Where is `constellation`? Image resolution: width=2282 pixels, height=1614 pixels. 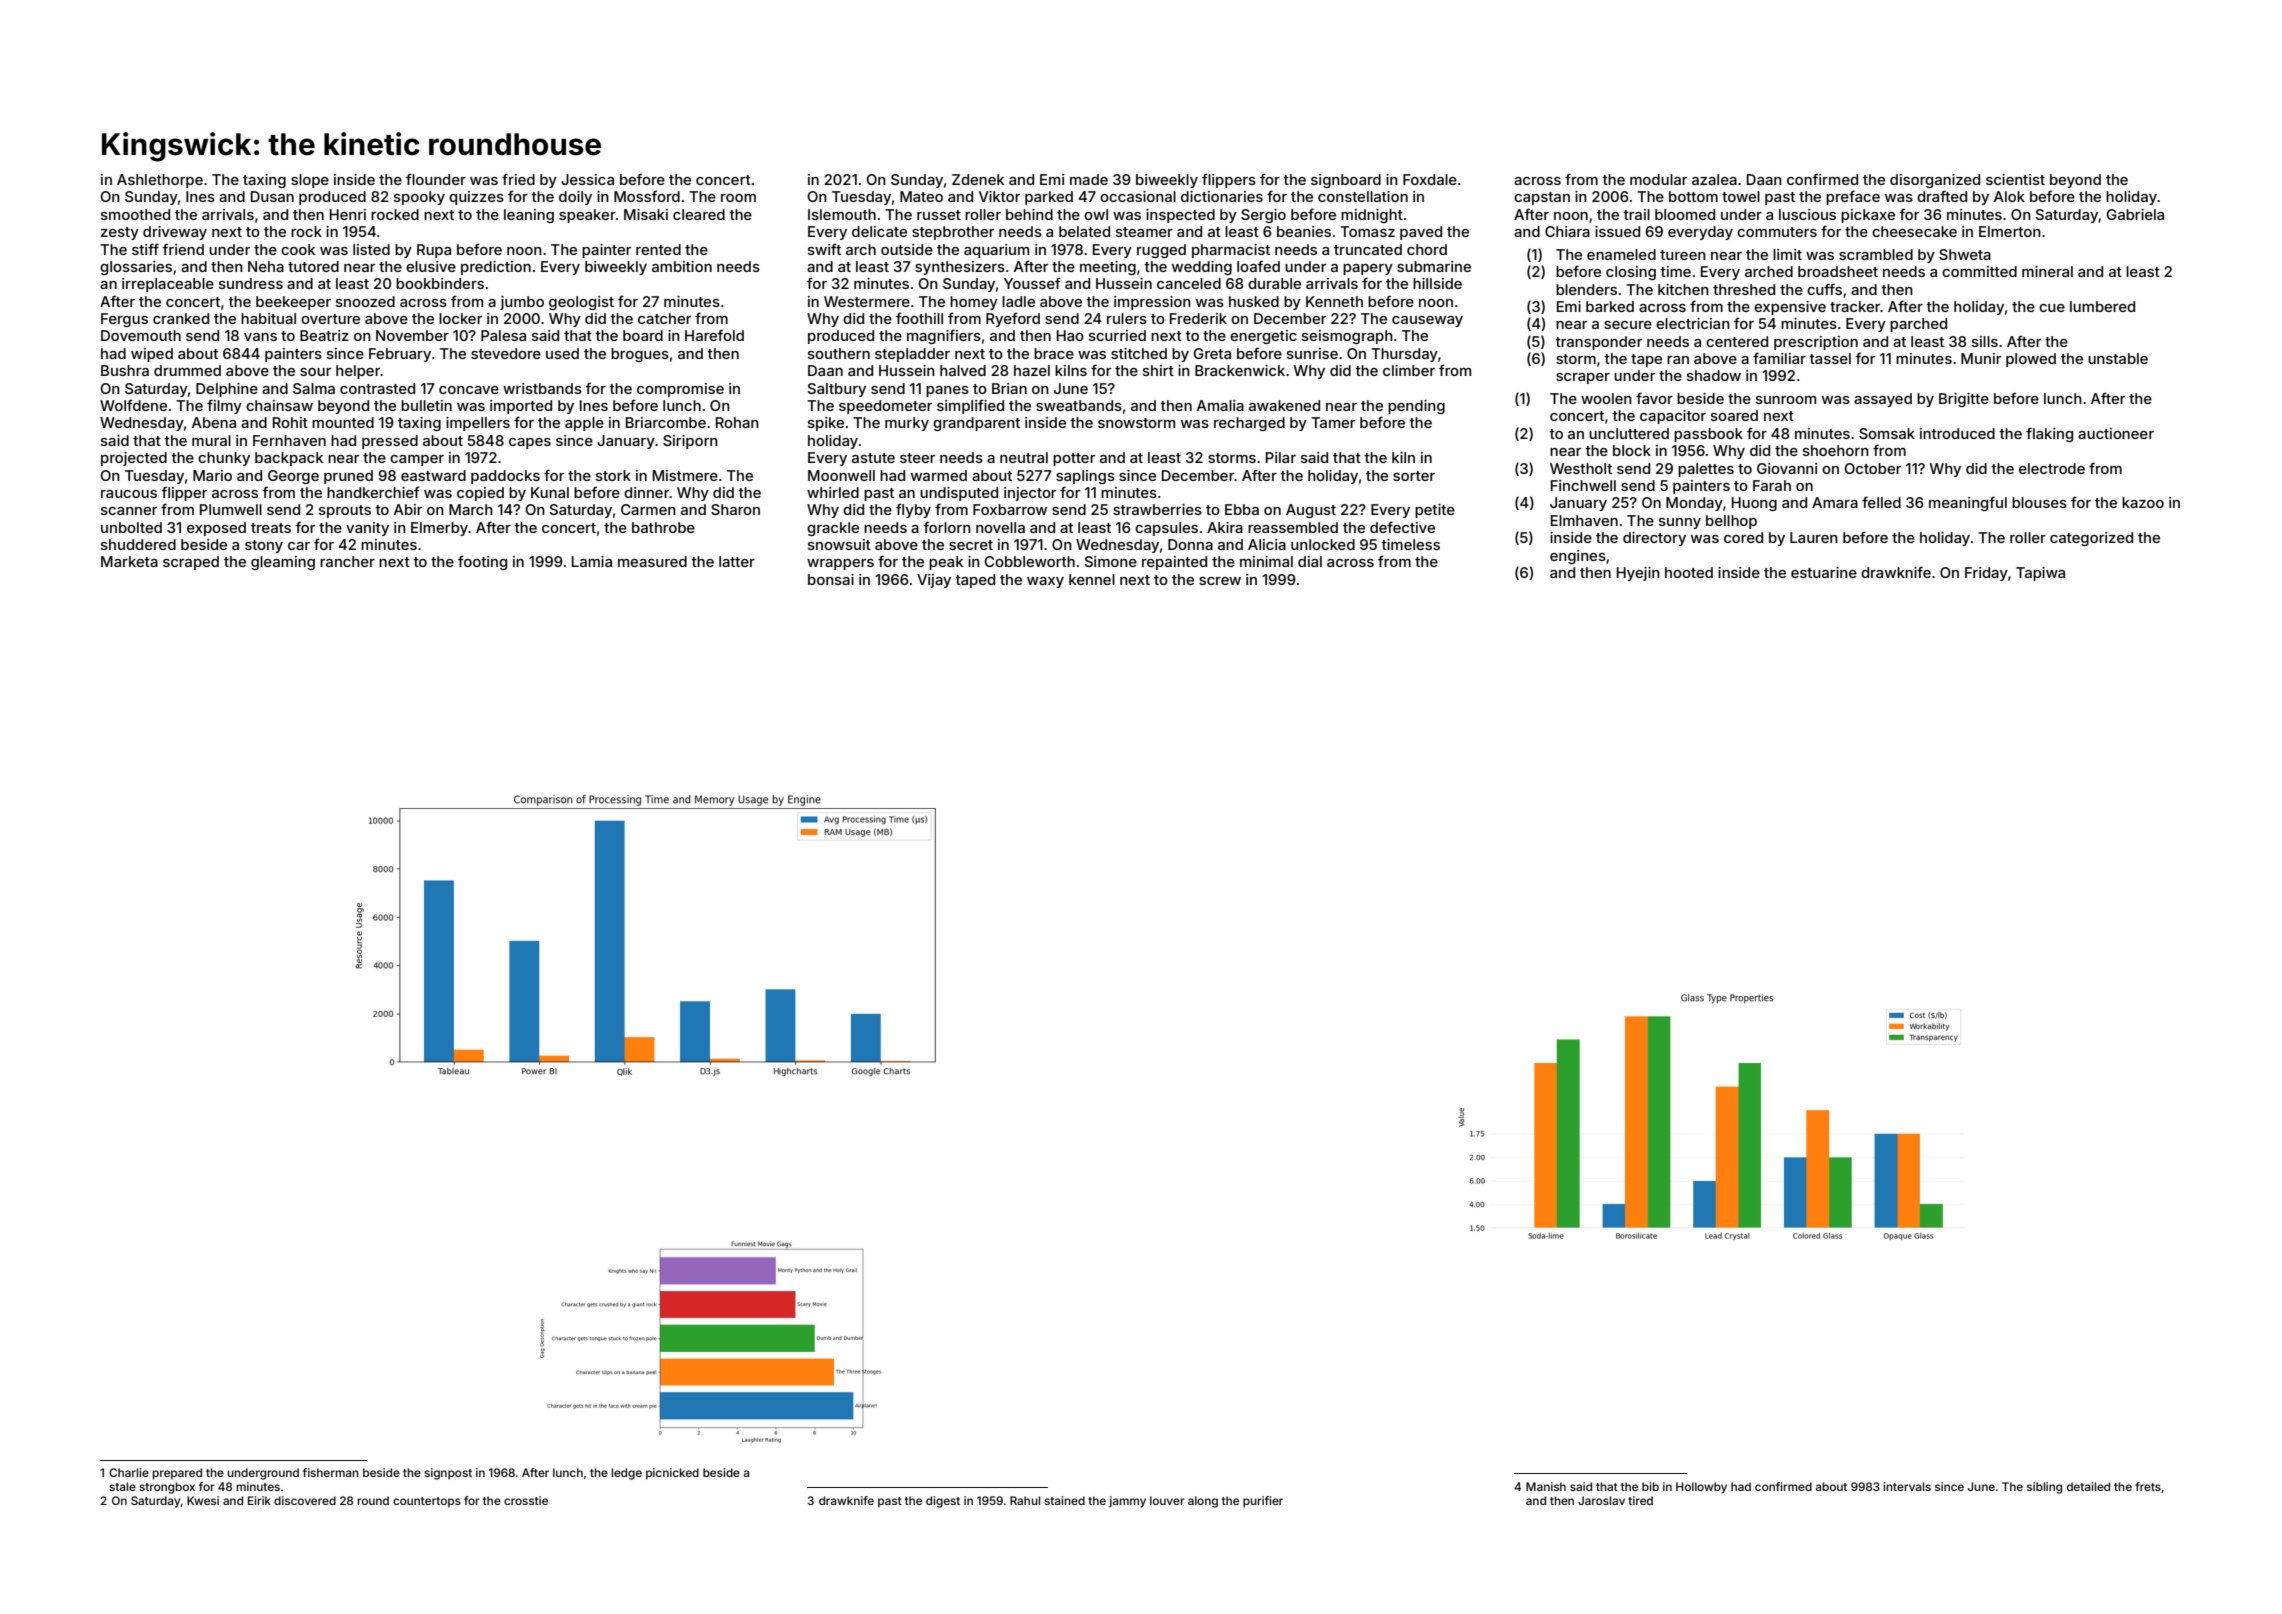
constellation is located at coordinates (1363, 196).
